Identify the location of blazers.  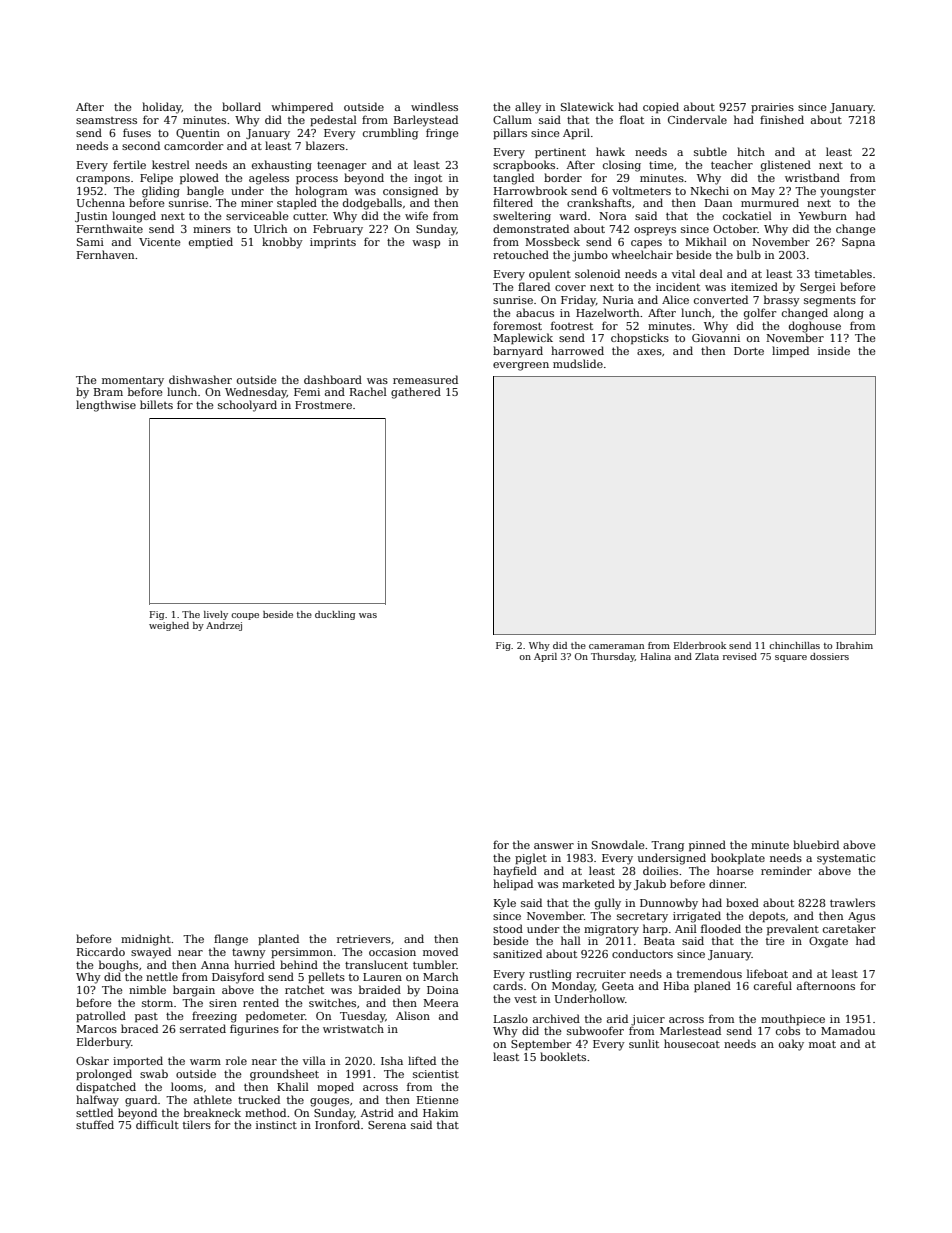
(325, 145).
